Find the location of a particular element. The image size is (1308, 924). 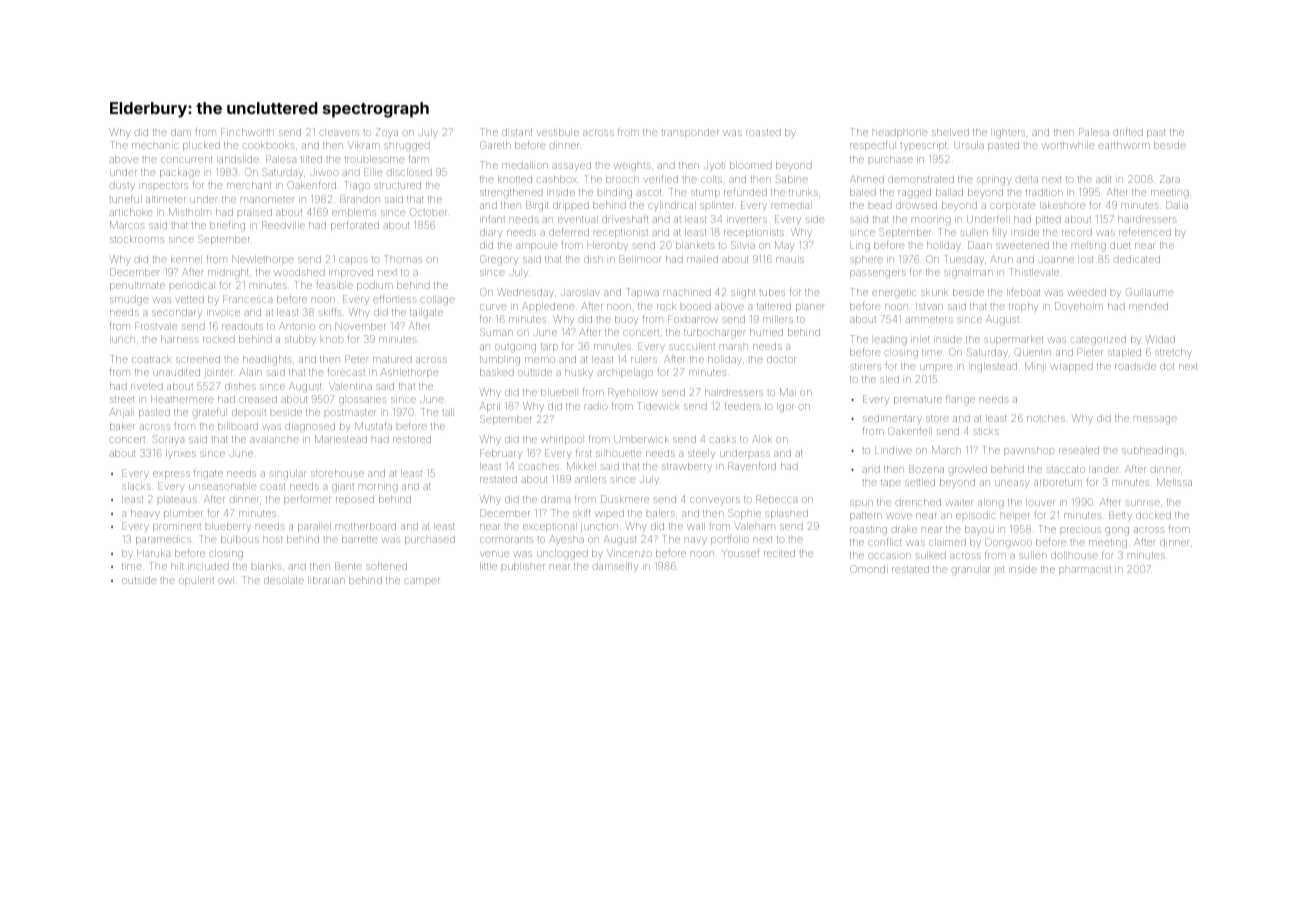

flange is located at coordinates (960, 400).
